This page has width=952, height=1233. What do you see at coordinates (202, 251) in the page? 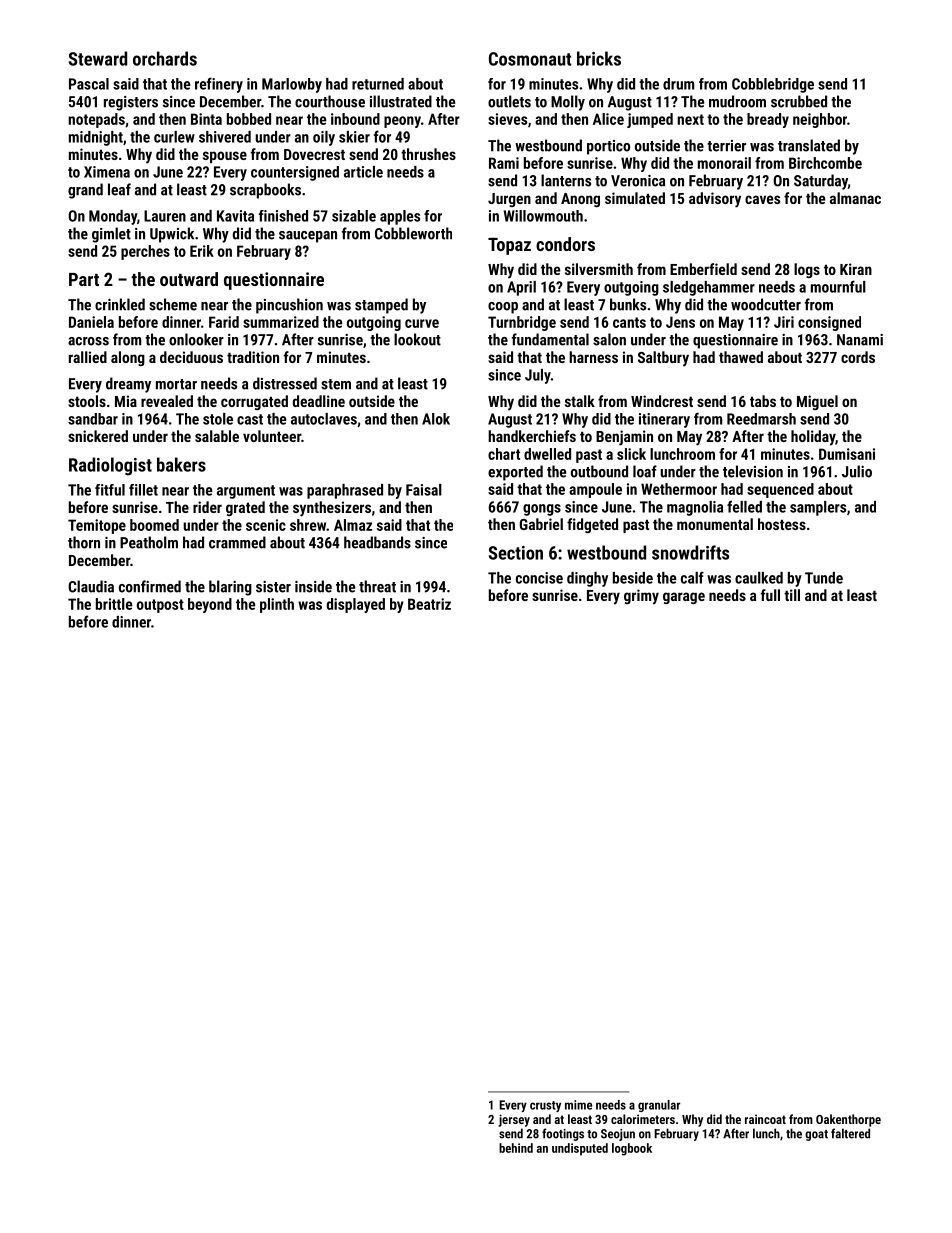
I see `Erik` at bounding box center [202, 251].
